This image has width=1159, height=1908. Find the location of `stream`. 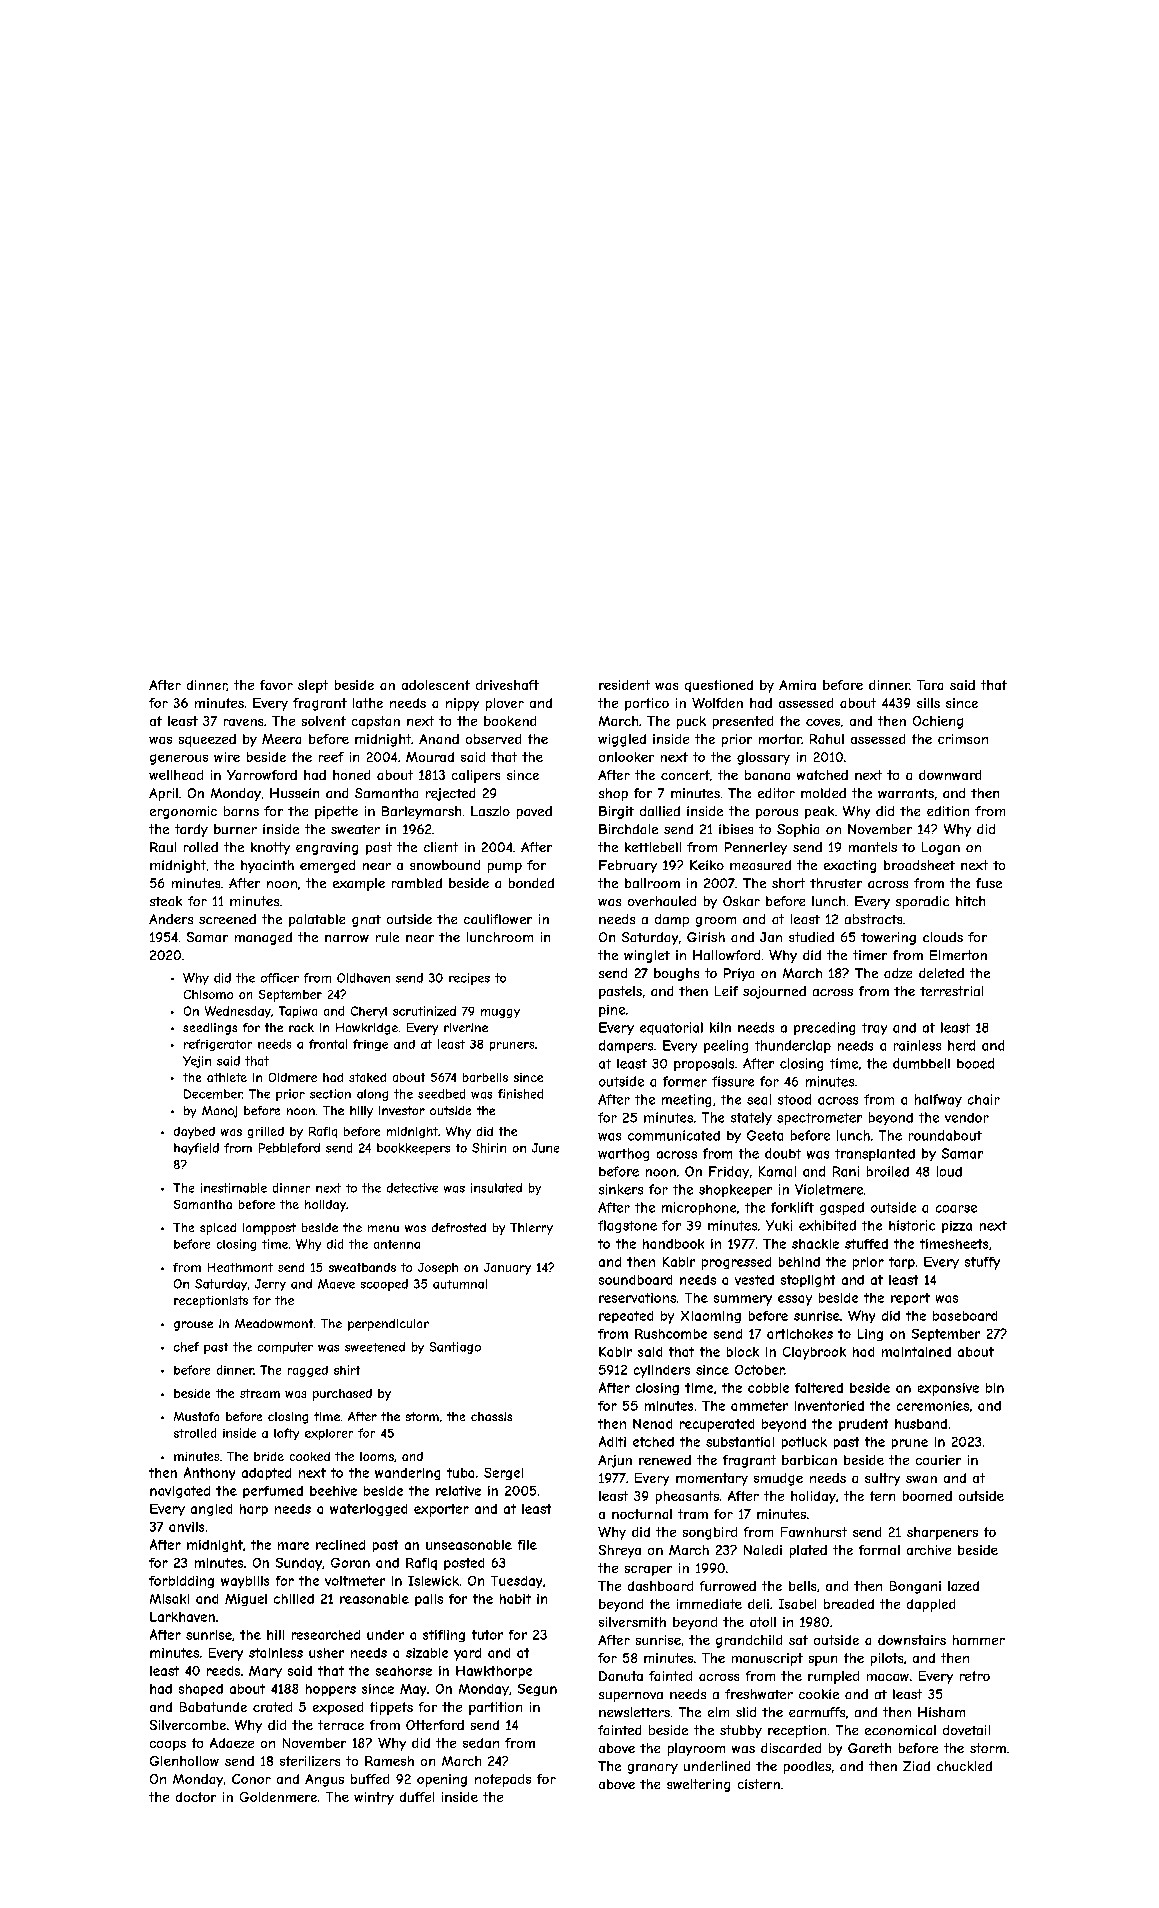

stream is located at coordinates (260, 1393).
